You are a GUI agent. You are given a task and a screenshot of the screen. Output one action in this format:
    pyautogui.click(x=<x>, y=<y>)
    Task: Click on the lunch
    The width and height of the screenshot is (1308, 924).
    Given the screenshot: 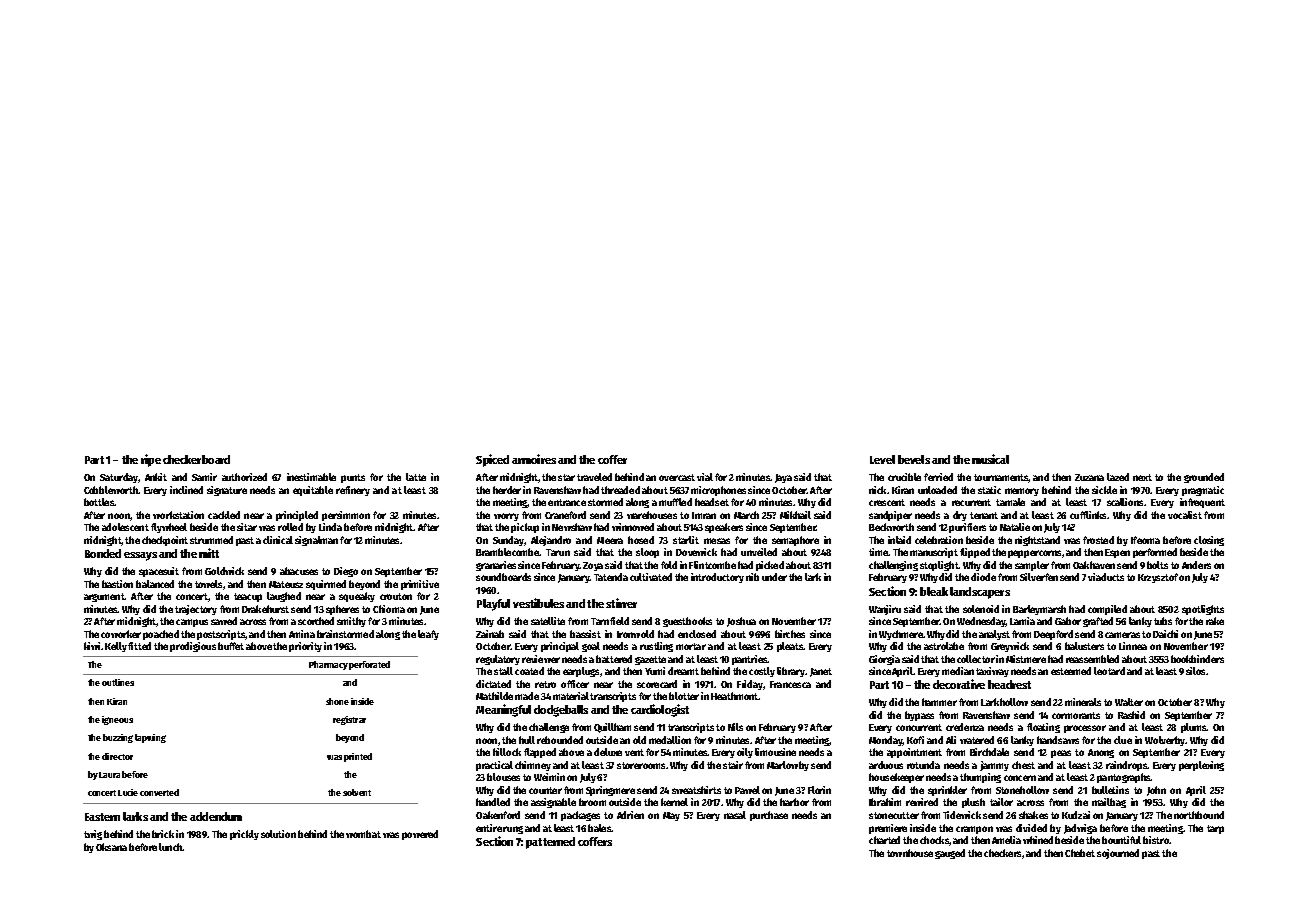 What is the action you would take?
    pyautogui.click(x=170, y=847)
